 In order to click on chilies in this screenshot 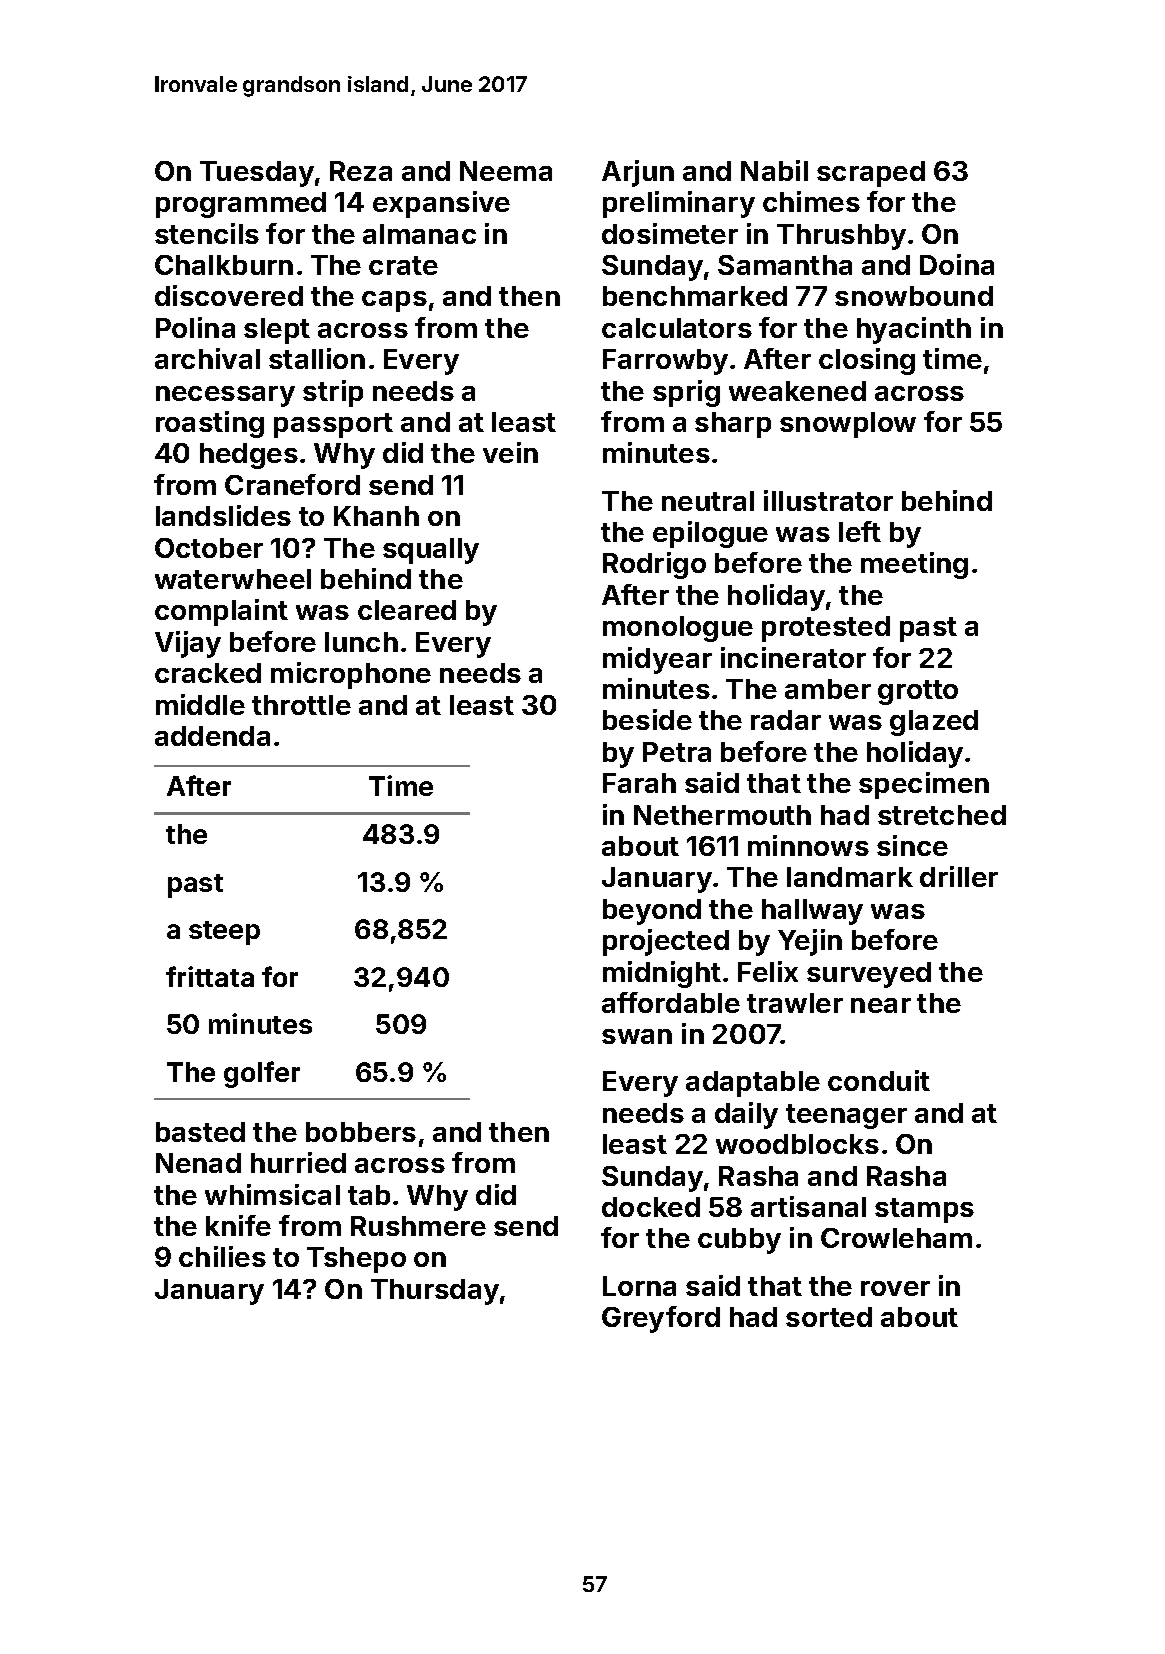, I will do `click(222, 1256)`.
